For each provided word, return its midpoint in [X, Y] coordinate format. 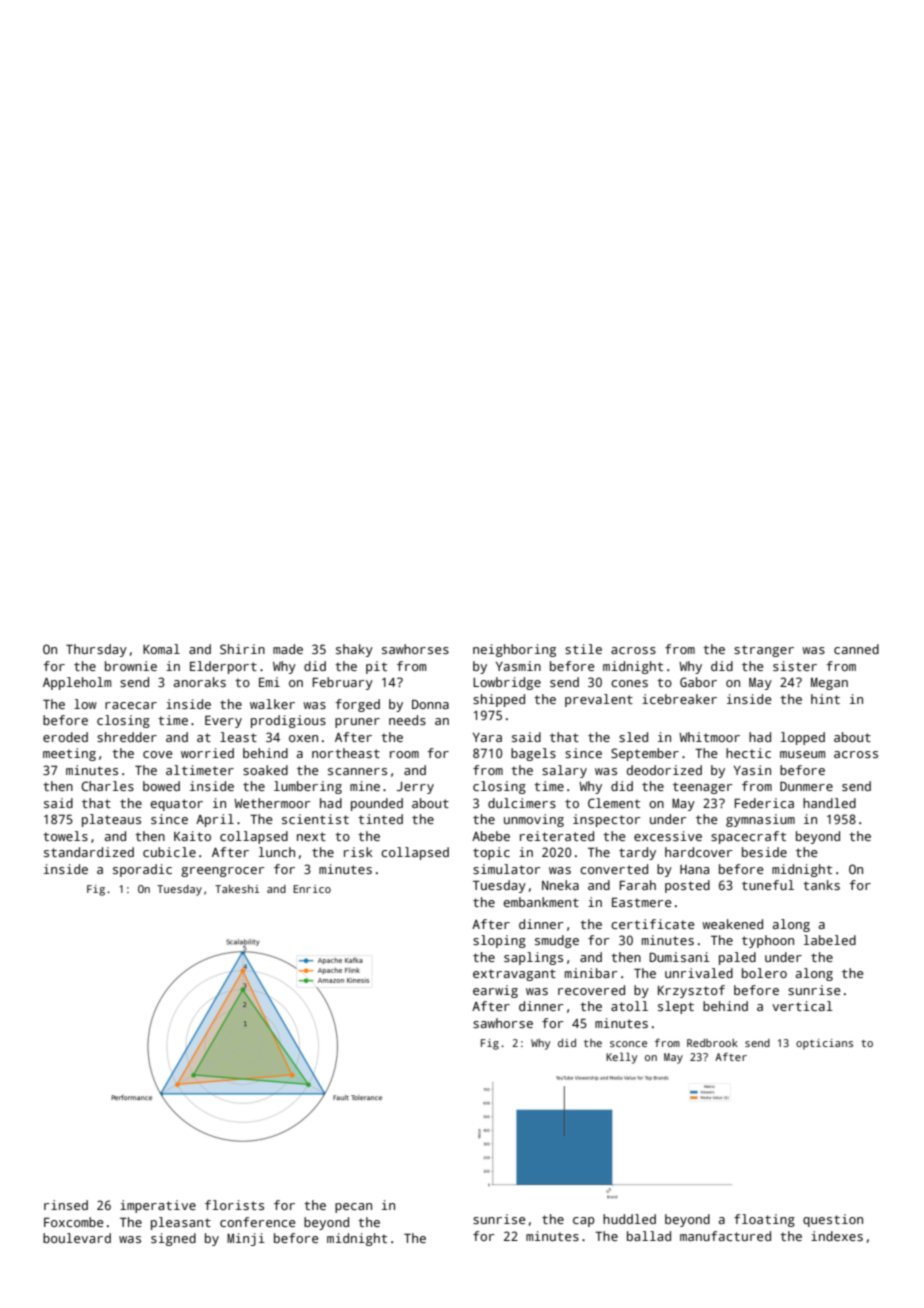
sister [795, 666]
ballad [649, 1236]
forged [357, 705]
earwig [495, 991]
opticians [824, 1044]
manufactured [725, 1236]
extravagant [514, 975]
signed [173, 1239]
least [238, 737]
